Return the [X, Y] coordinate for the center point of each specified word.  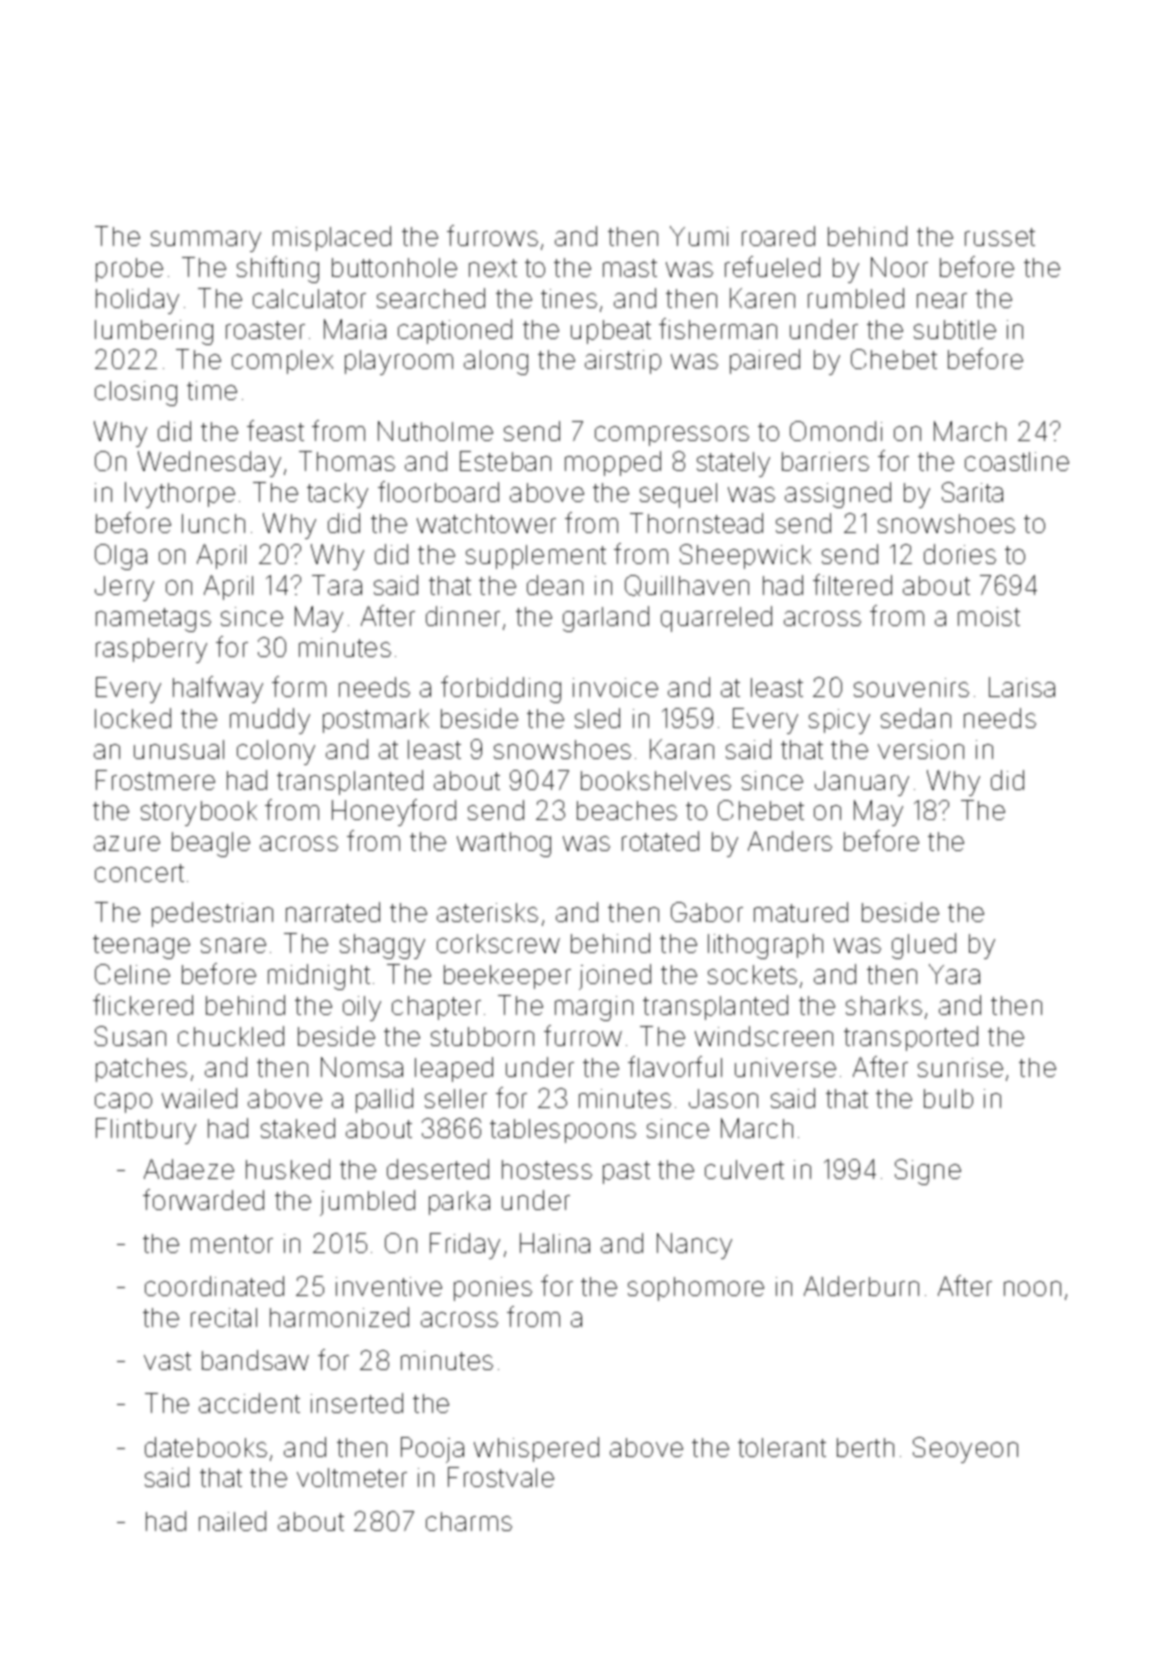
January [862, 783]
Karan [682, 749]
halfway [218, 689]
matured [801, 912]
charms [469, 1521]
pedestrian [212, 914]
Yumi [699, 236]
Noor [899, 267]
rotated [660, 841]
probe [129, 270]
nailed [232, 1521]
